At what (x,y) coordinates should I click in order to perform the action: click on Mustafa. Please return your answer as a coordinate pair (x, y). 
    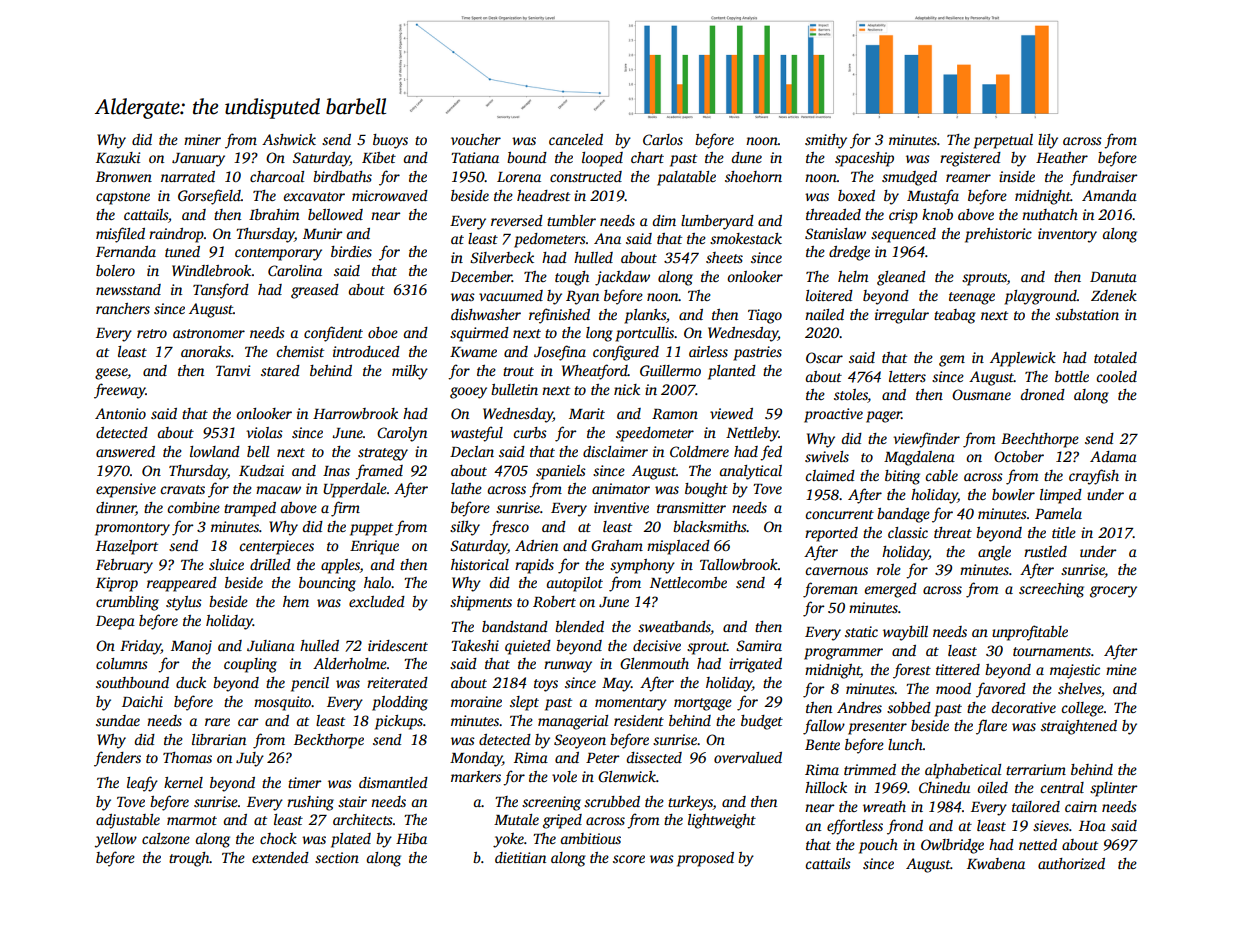
    Looking at the image, I should click on (933, 197).
